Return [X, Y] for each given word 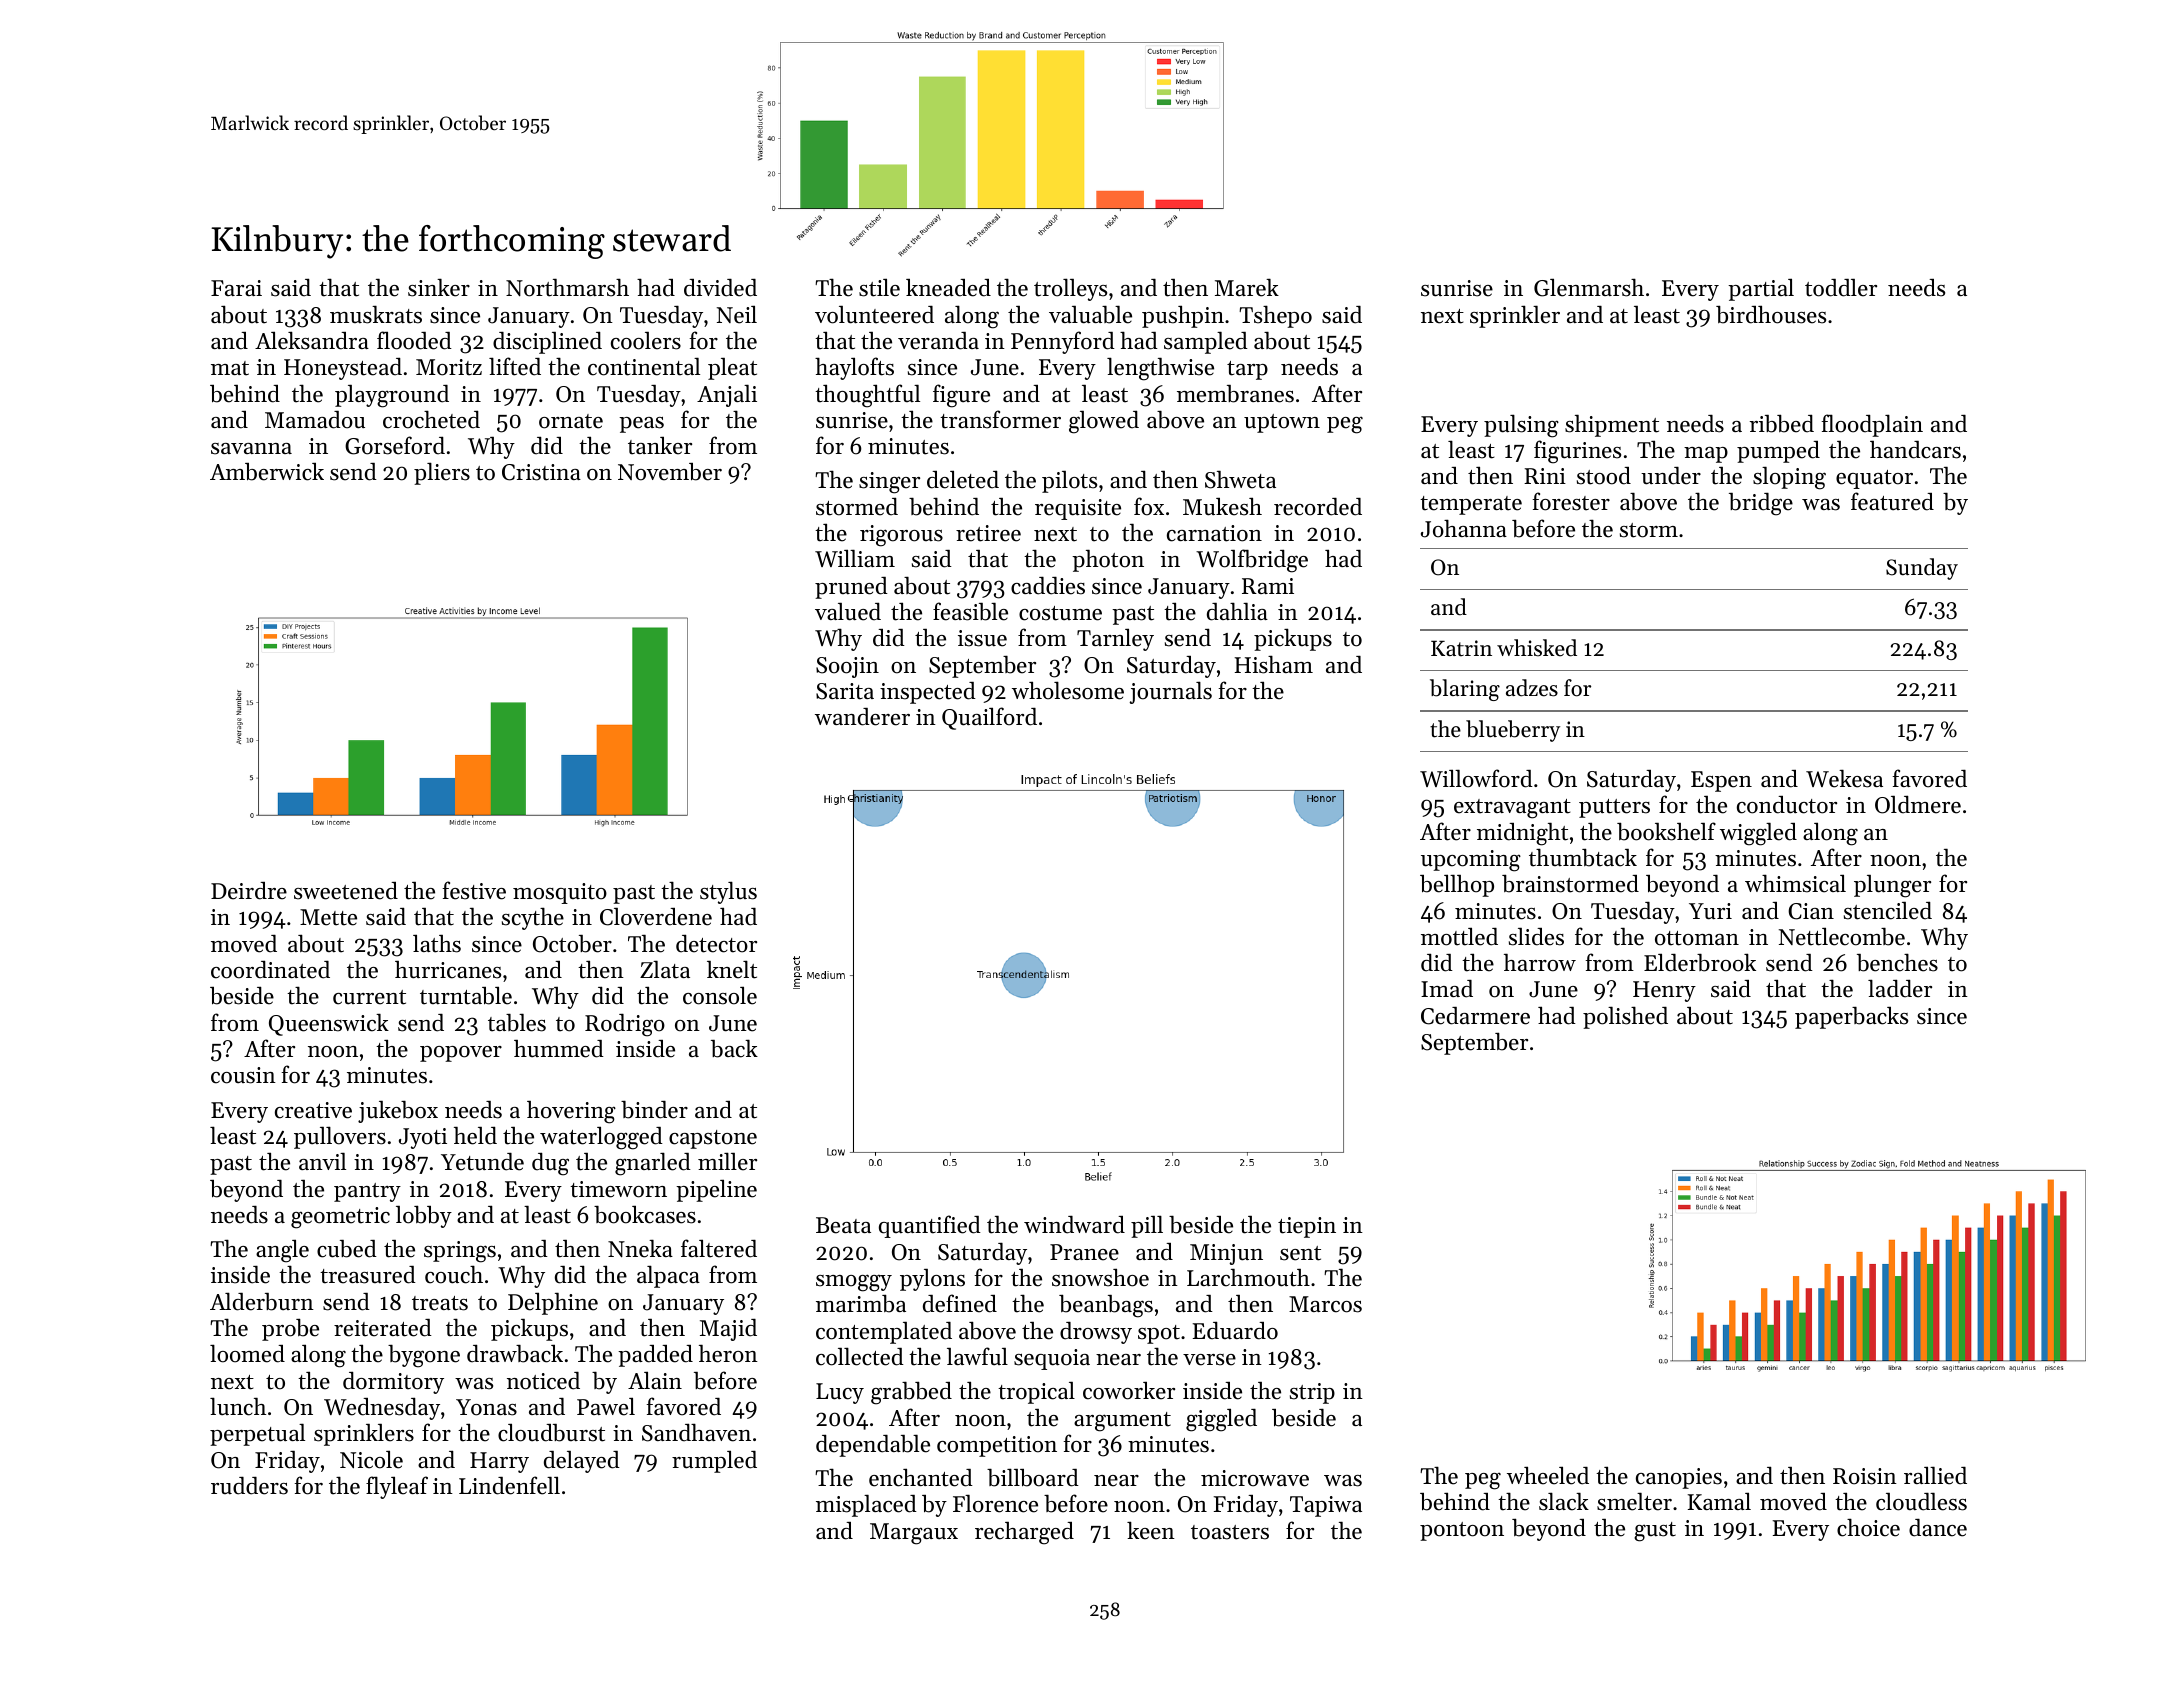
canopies [1679, 1478]
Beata [843, 1225]
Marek [1247, 287]
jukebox [398, 1112]
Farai [236, 288]
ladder [1900, 988]
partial [1761, 290]
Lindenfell [509, 1485]
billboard [1033, 1477]
